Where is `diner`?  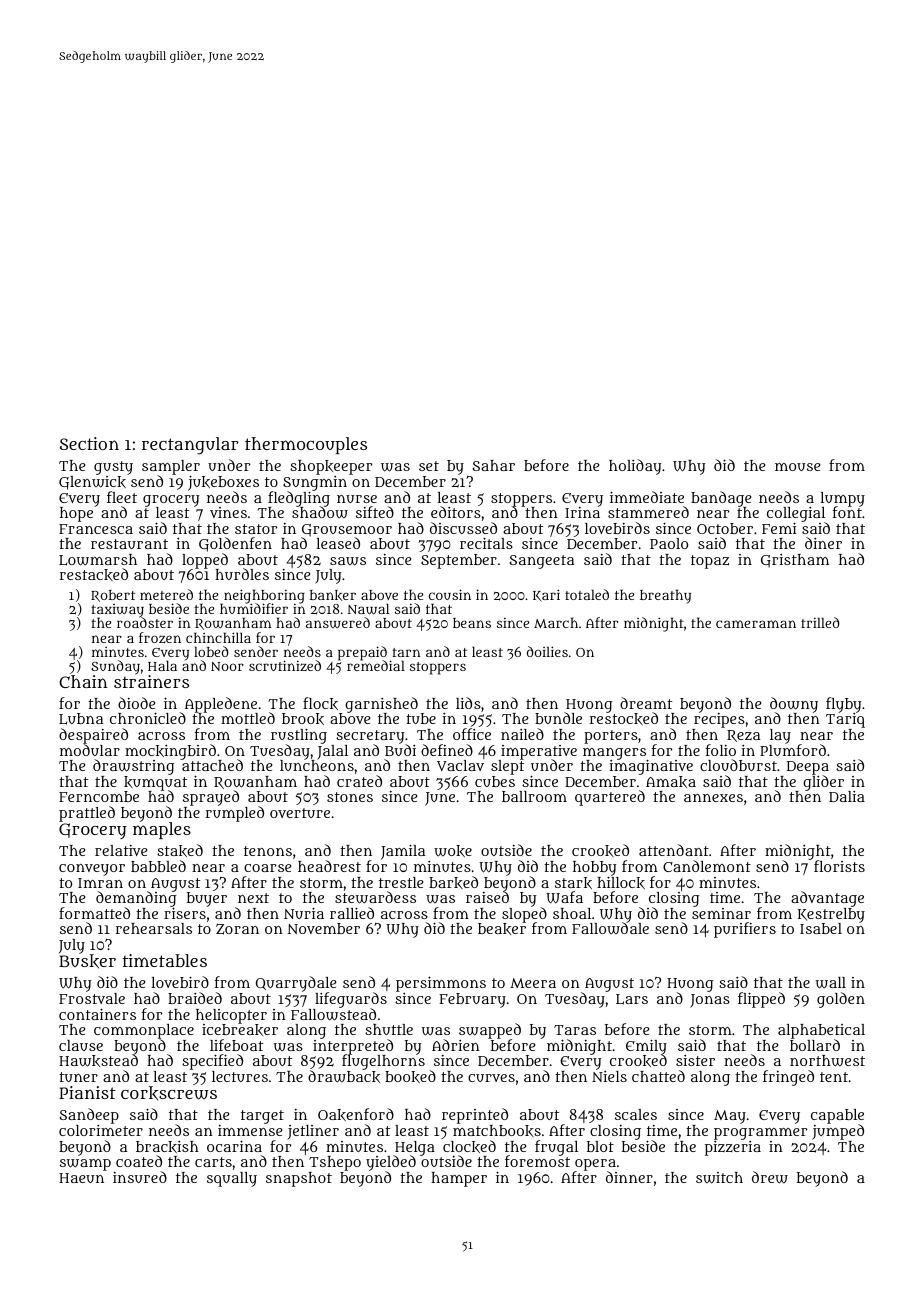 diner is located at coordinates (823, 543).
